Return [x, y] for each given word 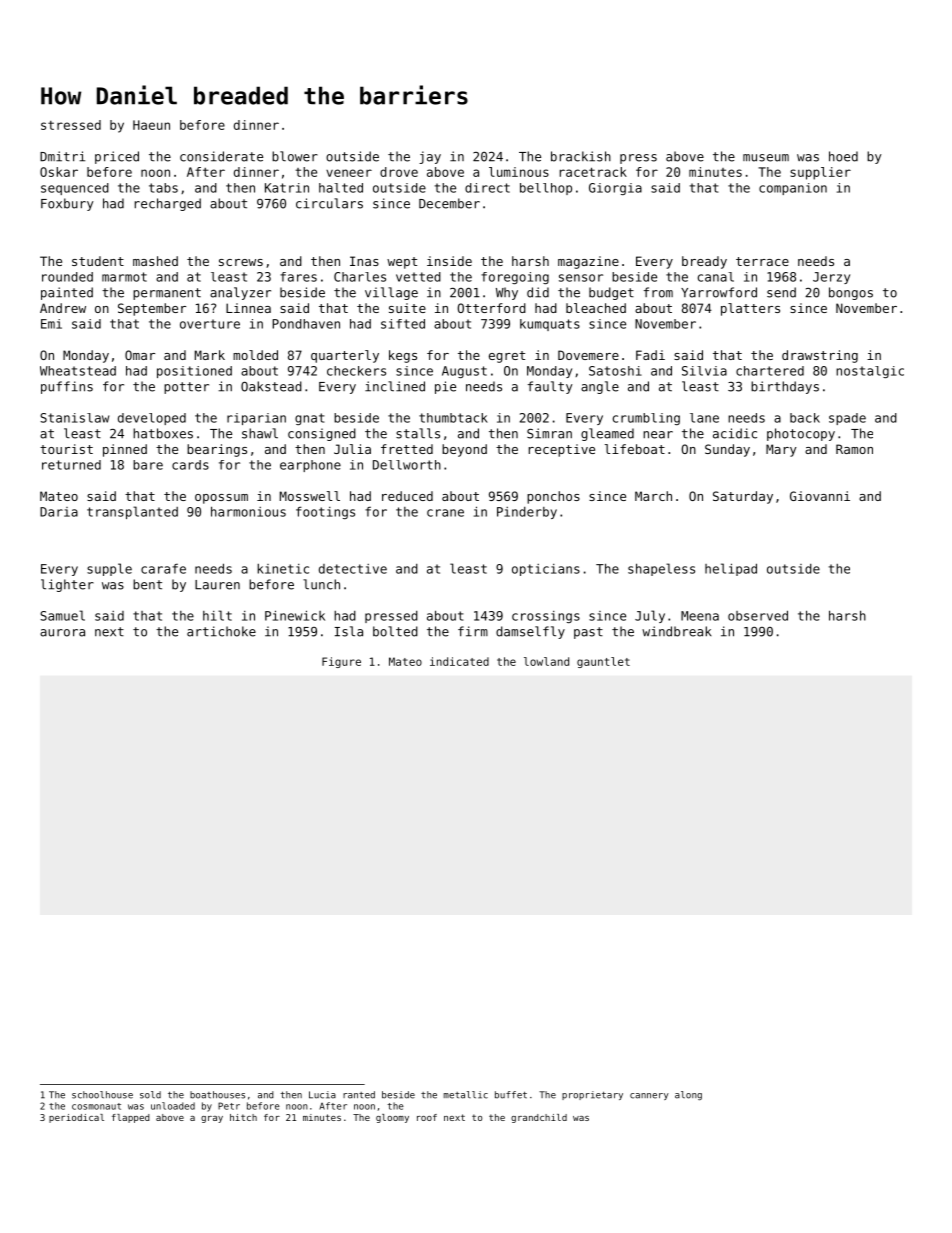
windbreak [676, 631]
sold [150, 1095]
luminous [519, 172]
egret [507, 357]
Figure [341, 662]
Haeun [151, 125]
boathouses [217, 1095]
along [688, 1095]
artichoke [221, 631]
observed [758, 615]
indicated [459, 661]
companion [793, 189]
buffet [511, 1095]
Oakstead [271, 386]
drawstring [820, 356]
